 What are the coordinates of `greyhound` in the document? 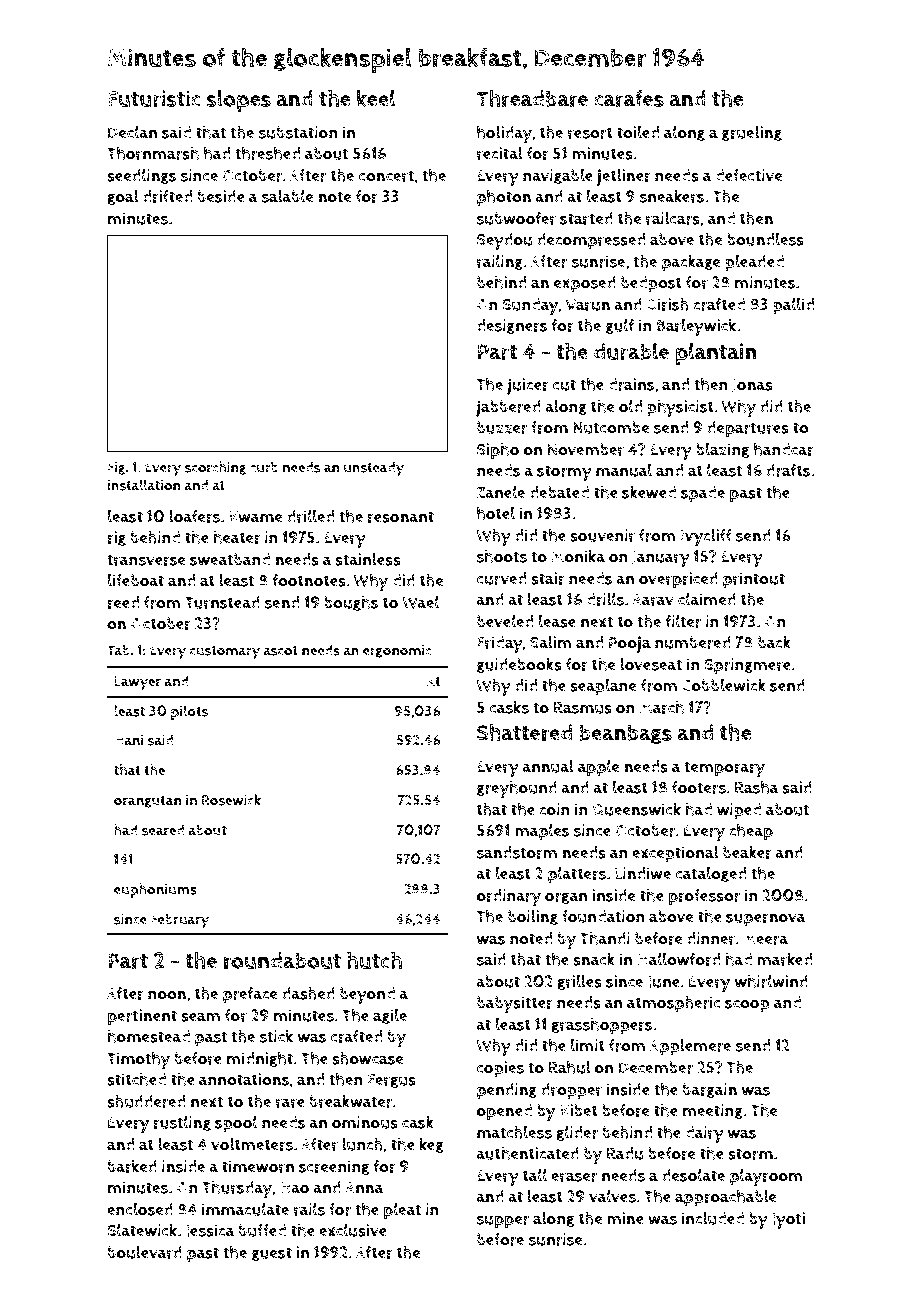 It's located at (517, 789).
